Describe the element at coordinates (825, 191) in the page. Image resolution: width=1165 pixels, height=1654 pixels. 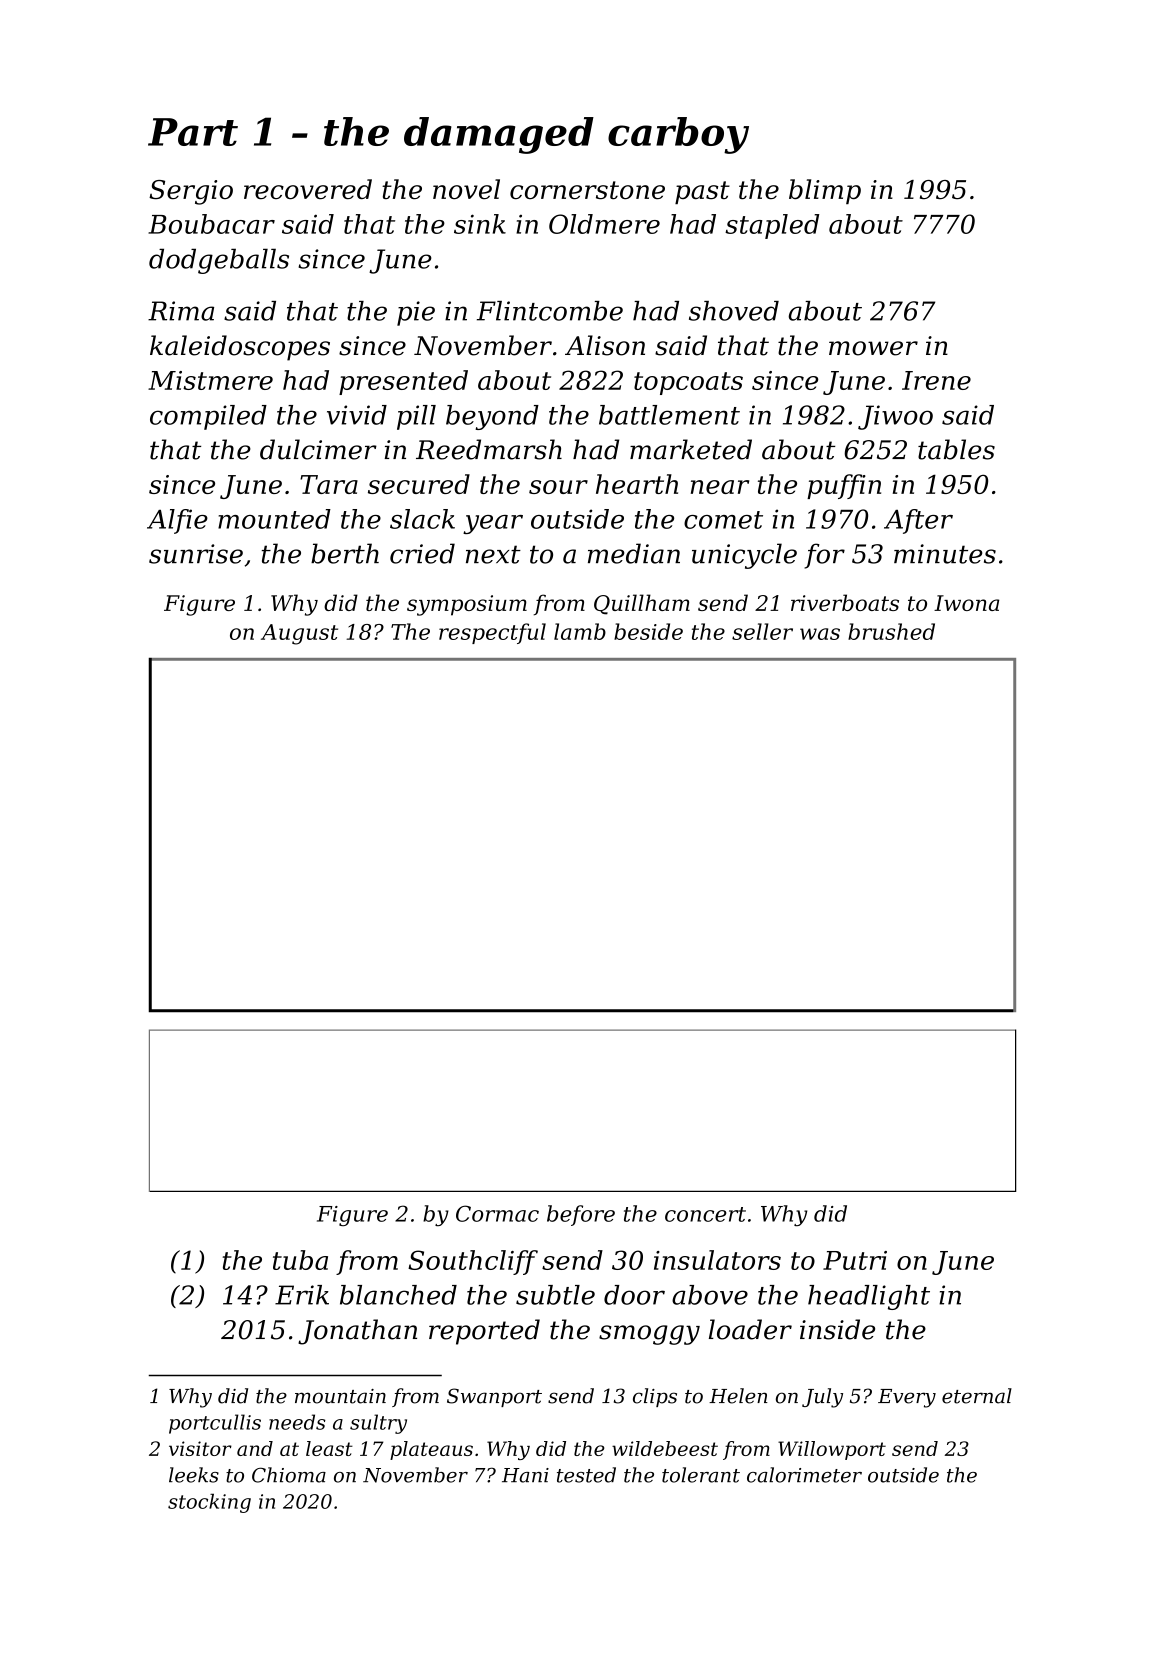
I see `blimp` at that location.
